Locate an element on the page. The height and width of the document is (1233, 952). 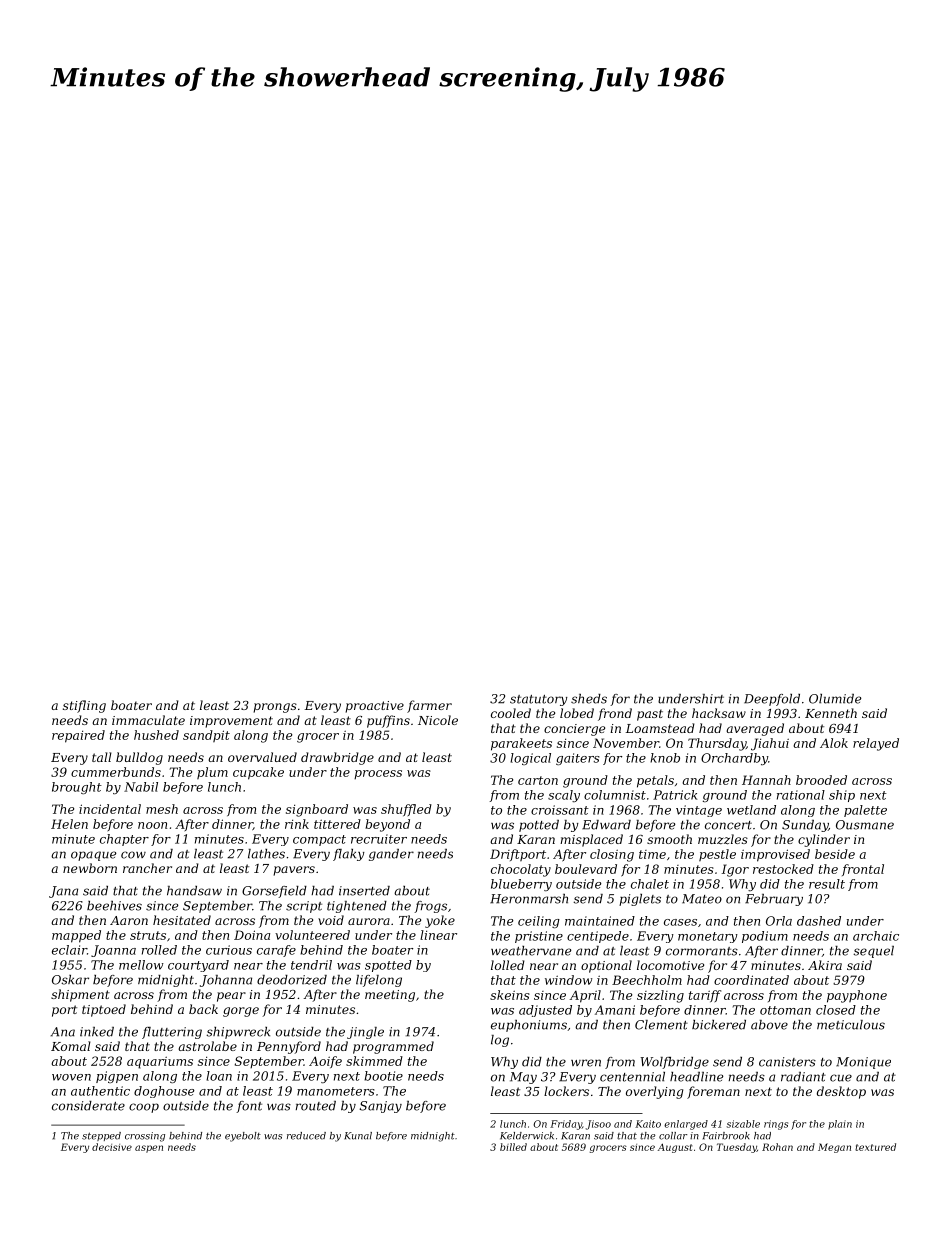
recruiter is located at coordinates (379, 839).
